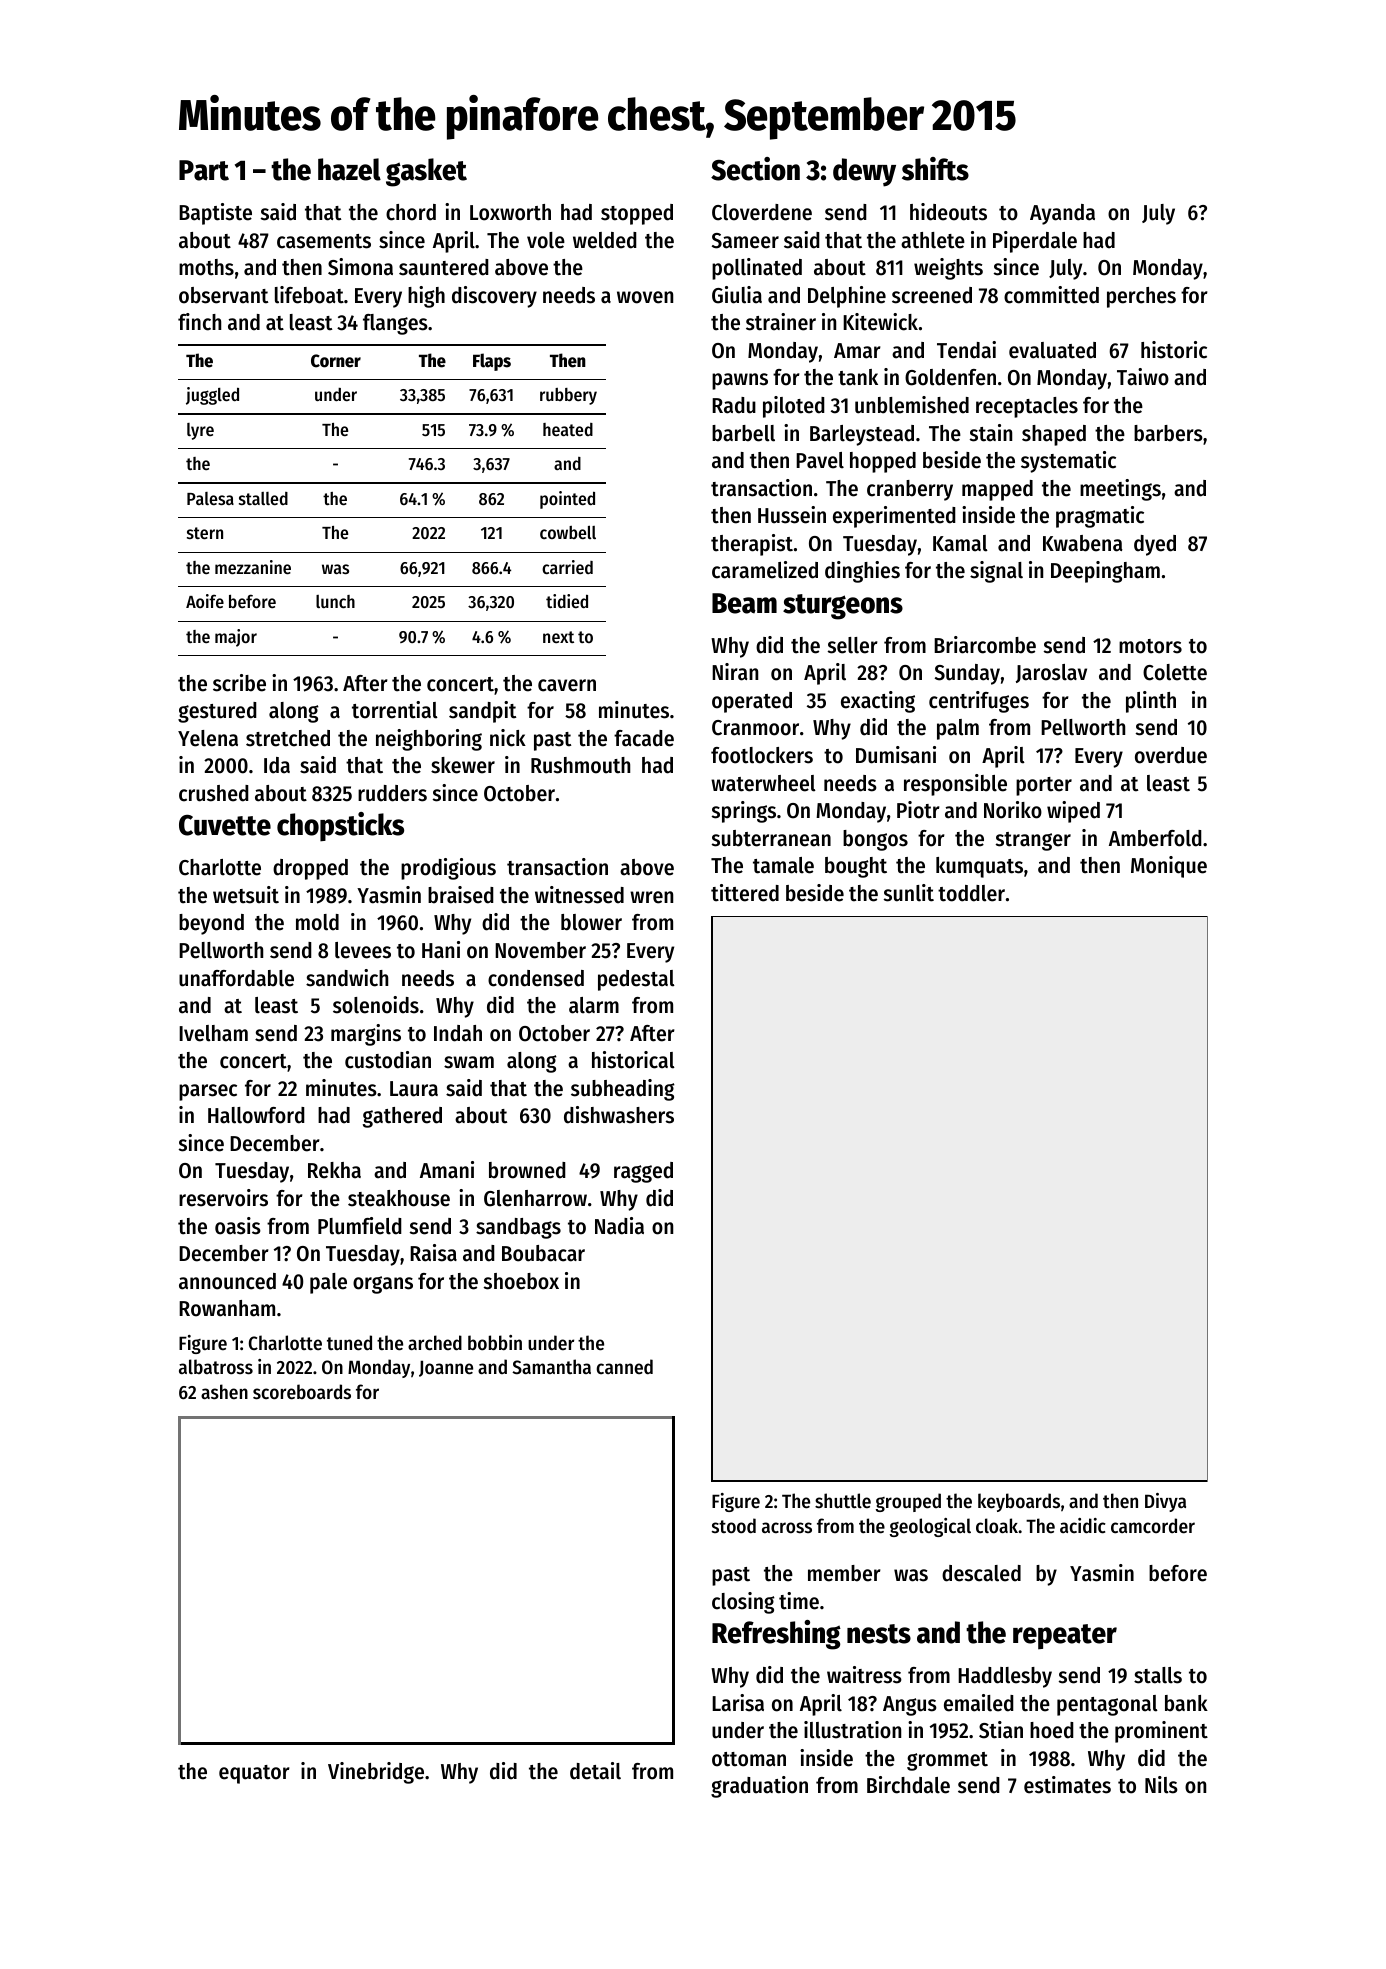  Describe the element at coordinates (1065, 1637) in the screenshot. I see `repeater` at that location.
